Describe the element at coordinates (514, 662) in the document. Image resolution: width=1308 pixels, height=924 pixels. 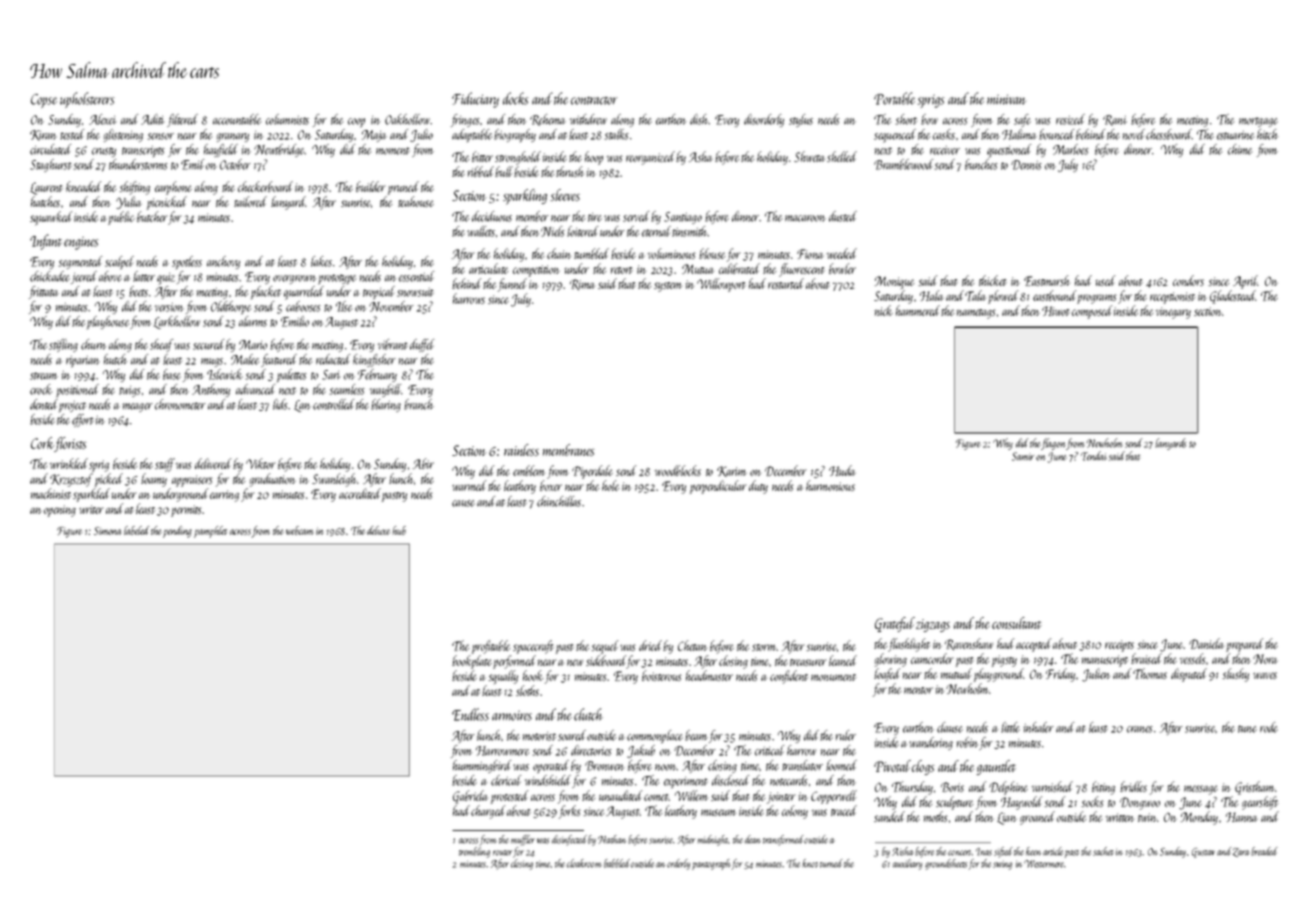
I see `performed` at that location.
